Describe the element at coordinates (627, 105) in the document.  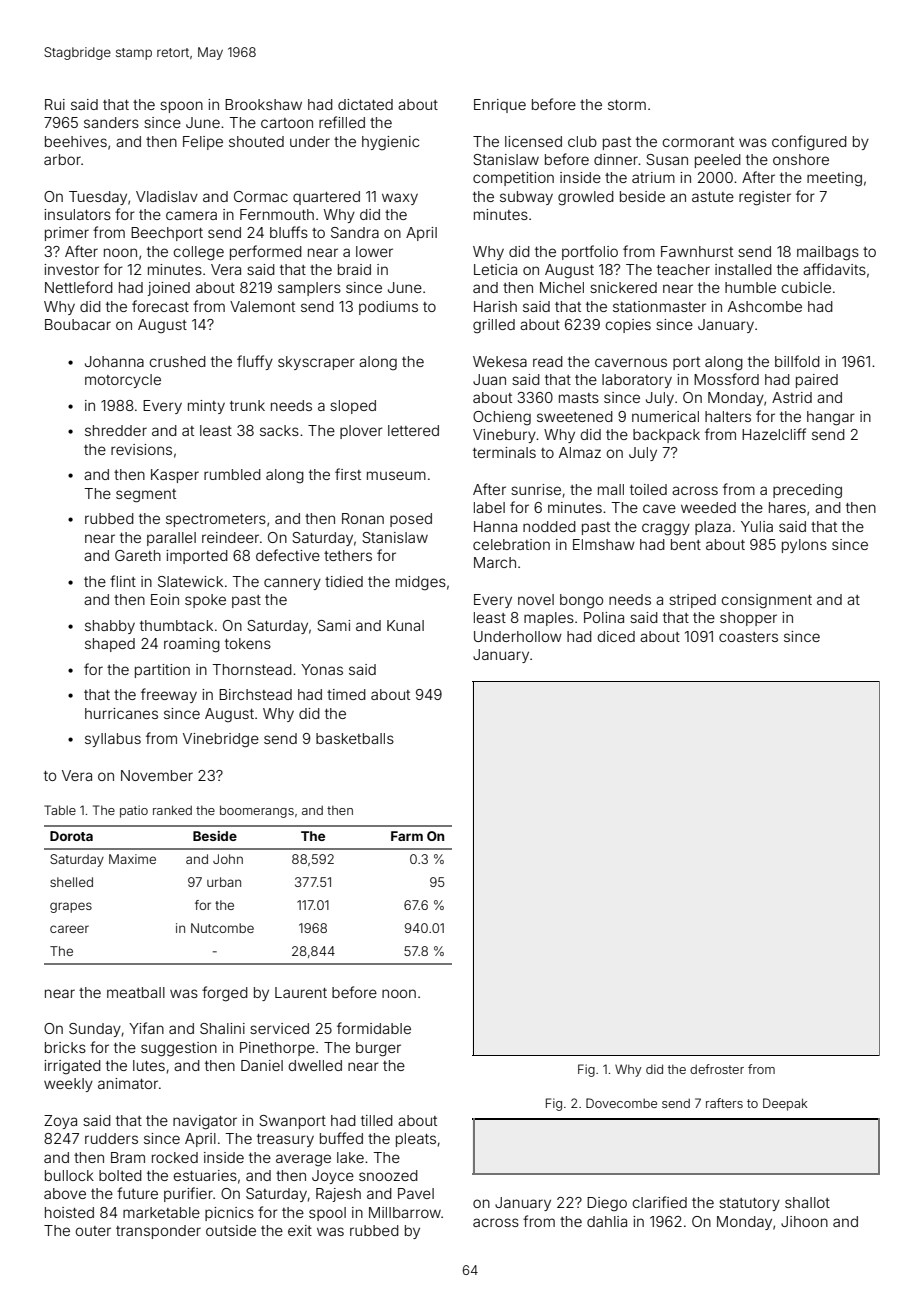
I see `storm` at that location.
